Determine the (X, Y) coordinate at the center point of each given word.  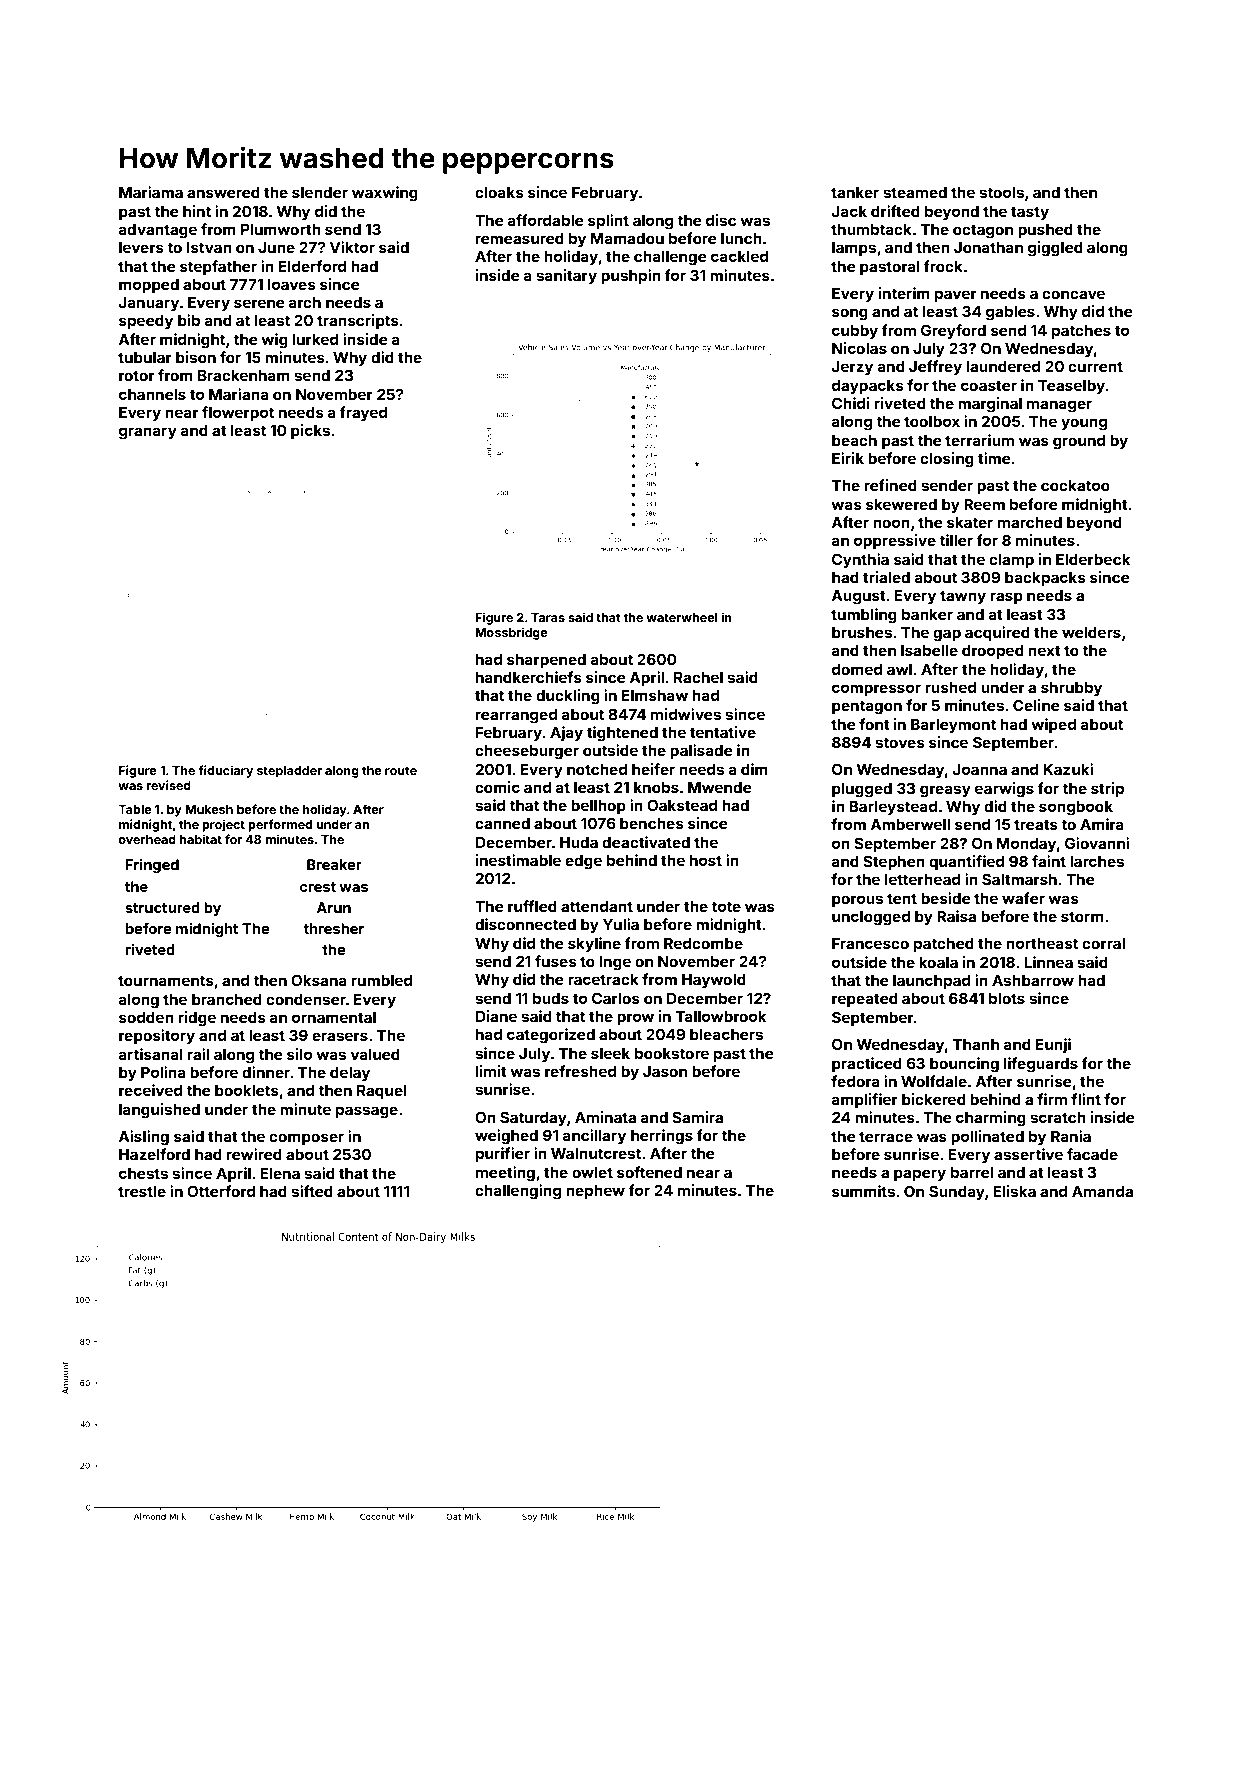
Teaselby (1071, 387)
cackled (739, 256)
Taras (548, 617)
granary (148, 433)
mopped (149, 286)
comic (497, 787)
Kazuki (1068, 769)
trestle (142, 1191)
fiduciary (226, 771)
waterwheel (682, 617)
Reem (984, 504)
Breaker (334, 864)
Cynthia (860, 560)
